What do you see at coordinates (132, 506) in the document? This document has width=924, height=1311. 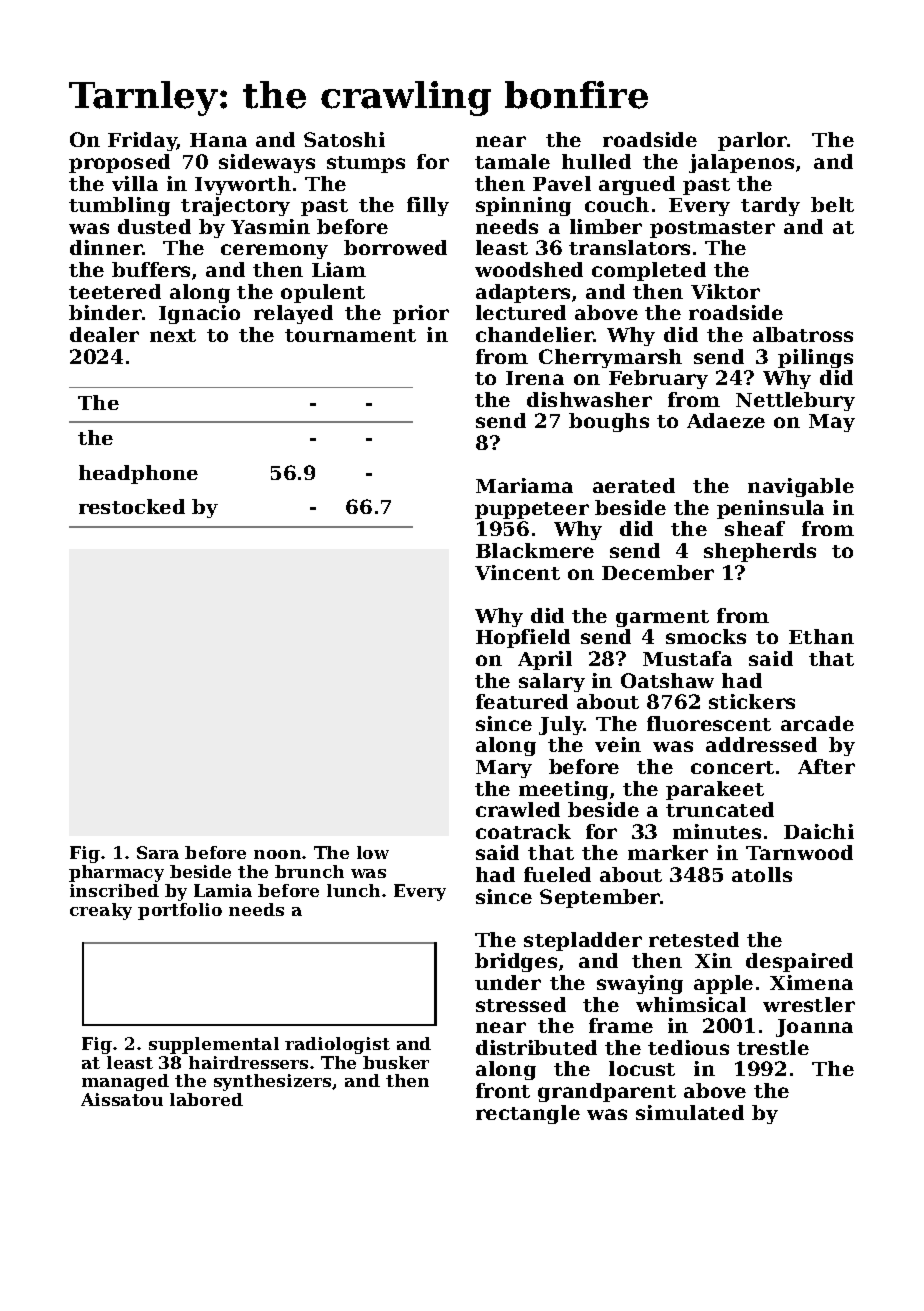 I see `restocked` at bounding box center [132, 506].
